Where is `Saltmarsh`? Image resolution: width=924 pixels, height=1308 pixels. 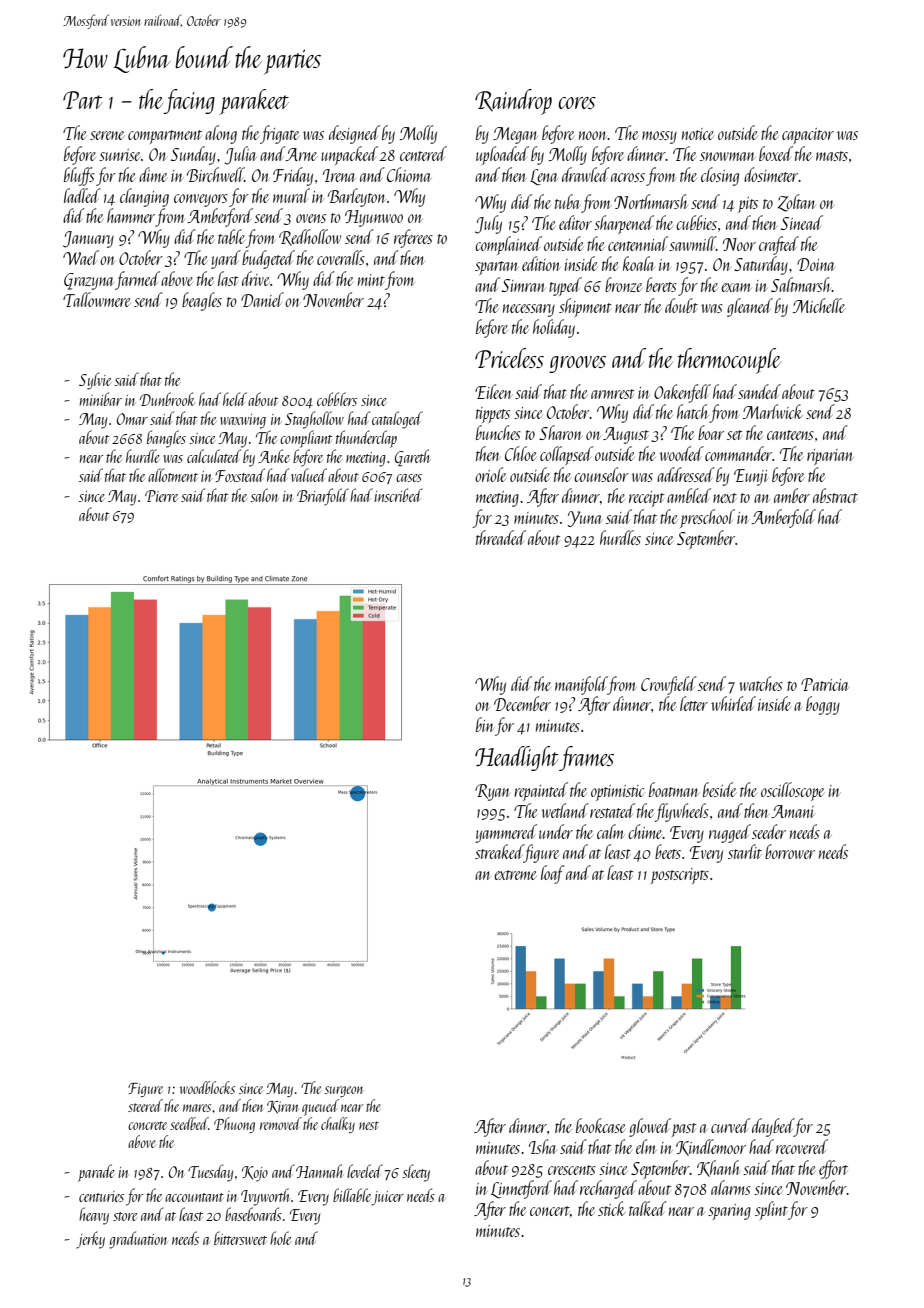 Saltmarsh is located at coordinates (801, 284).
